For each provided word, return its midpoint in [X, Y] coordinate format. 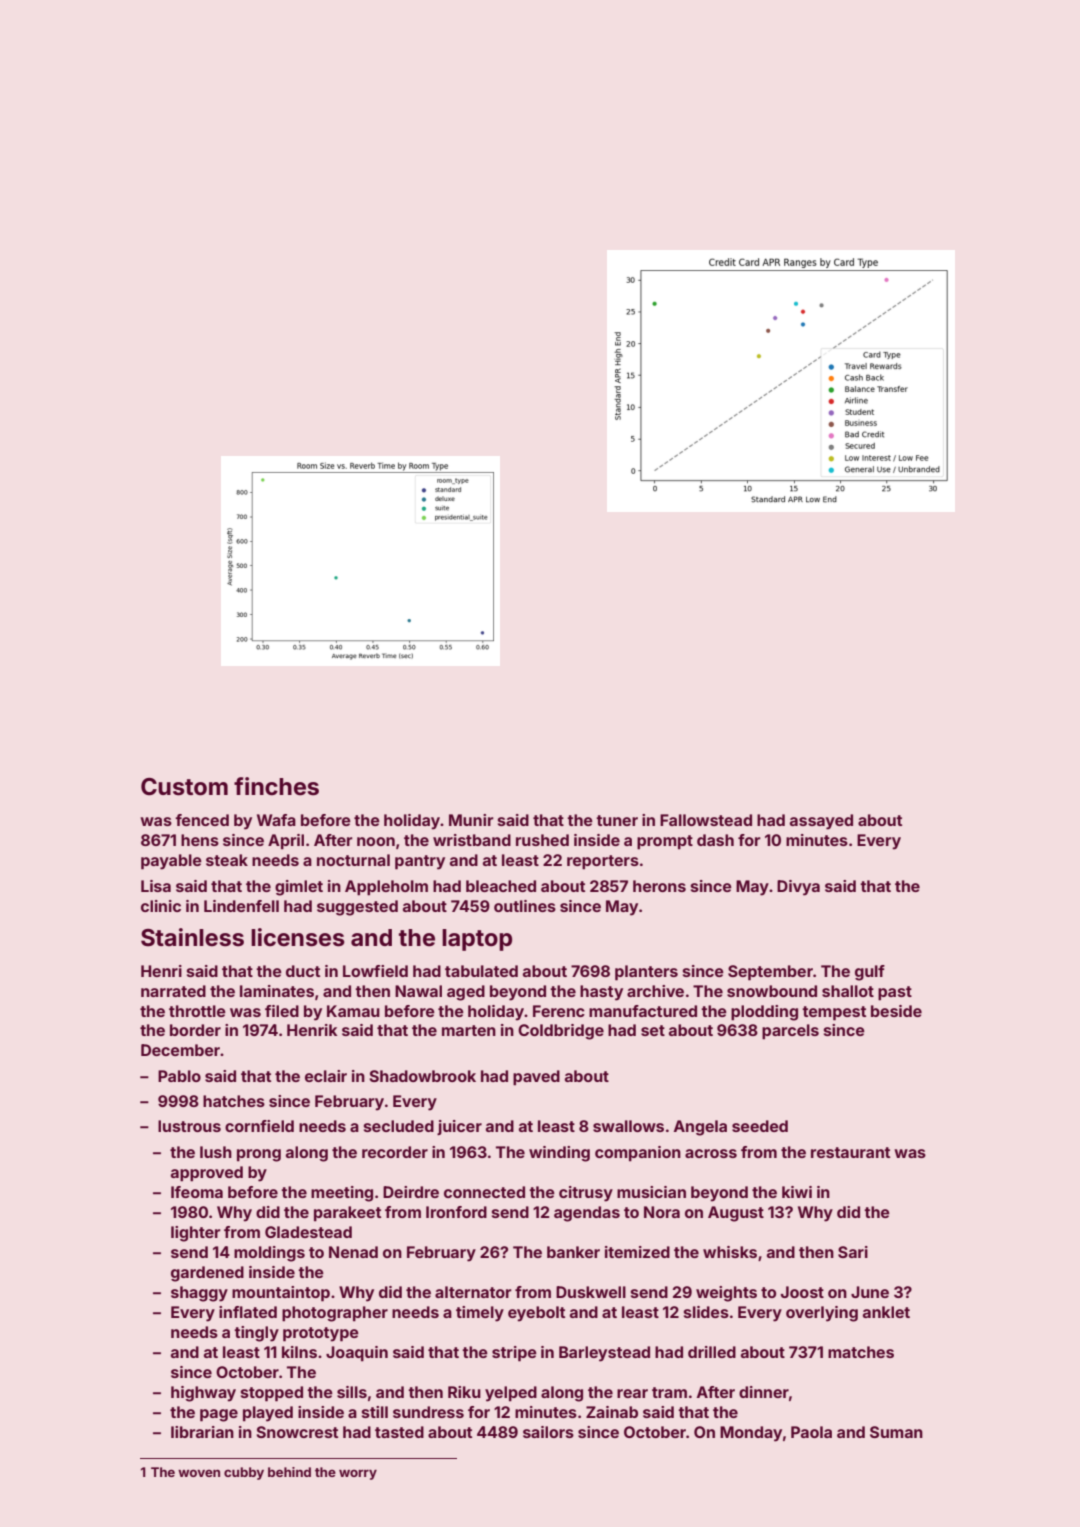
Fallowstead [706, 820]
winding [559, 1154]
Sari [853, 1252]
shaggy [199, 1294]
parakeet [347, 1214]
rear [632, 1393]
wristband [472, 840]
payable [171, 862]
